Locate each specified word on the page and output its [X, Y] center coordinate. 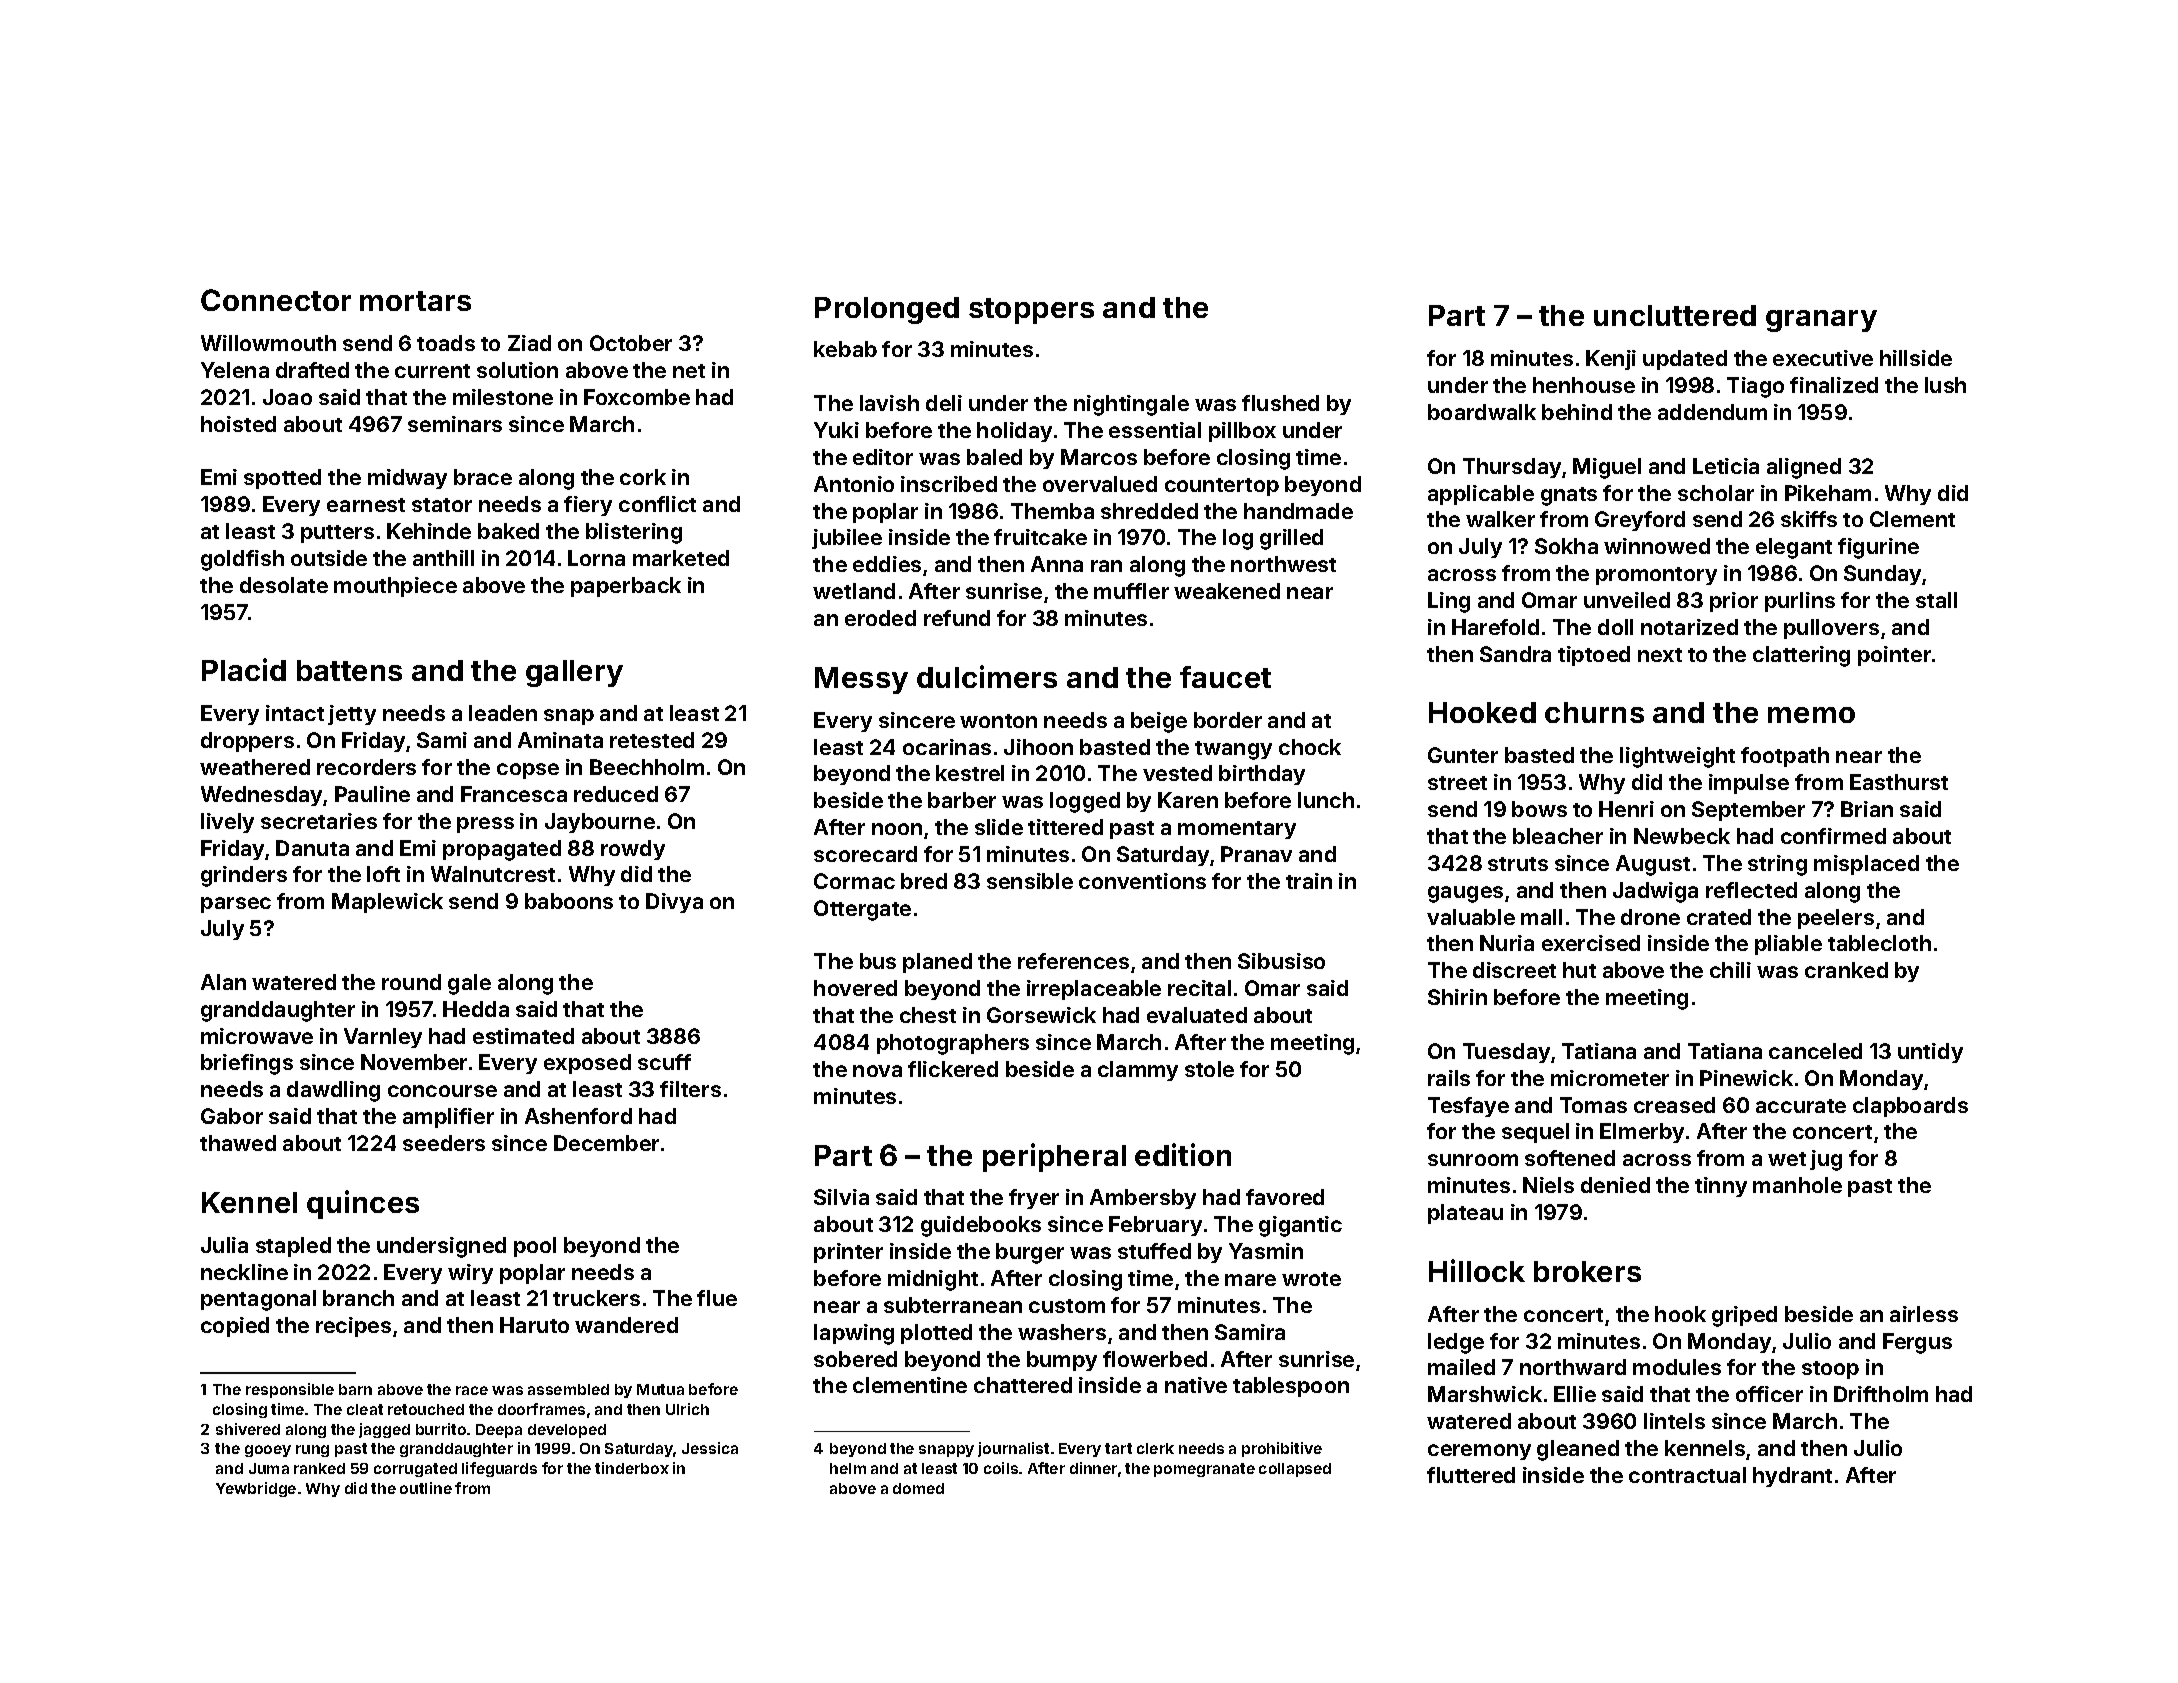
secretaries [319, 821]
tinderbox [632, 1468]
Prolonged [887, 310]
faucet [1225, 677]
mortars [415, 301]
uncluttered [1675, 315]
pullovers [1831, 629]
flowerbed [1155, 1359]
